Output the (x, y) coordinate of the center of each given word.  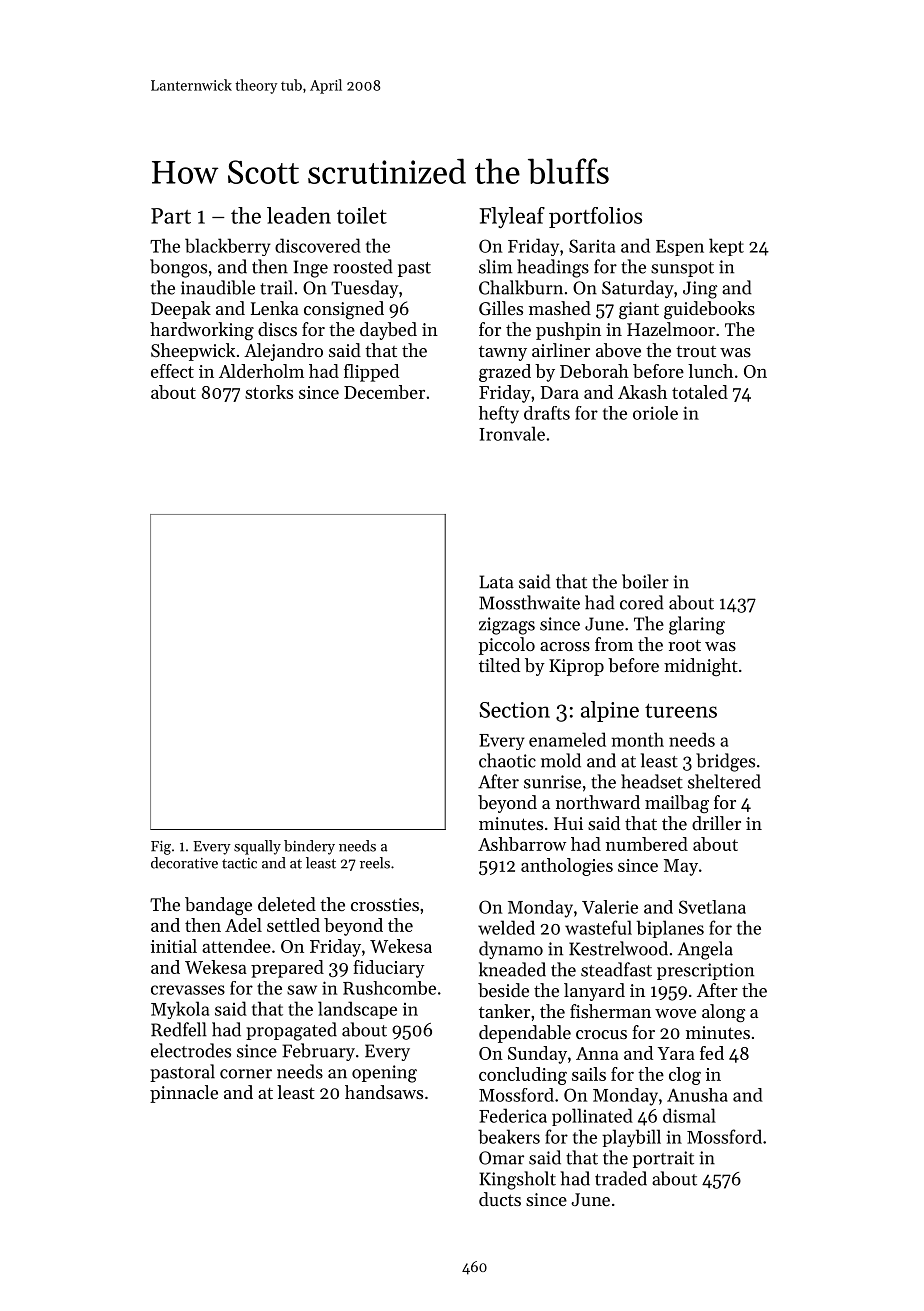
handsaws (384, 1092)
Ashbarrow (522, 844)
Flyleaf (512, 218)
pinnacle (184, 1094)
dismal (689, 1115)
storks (269, 392)
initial (174, 946)
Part (171, 216)
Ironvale (512, 433)
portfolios (595, 217)
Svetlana (712, 907)
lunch (710, 371)
